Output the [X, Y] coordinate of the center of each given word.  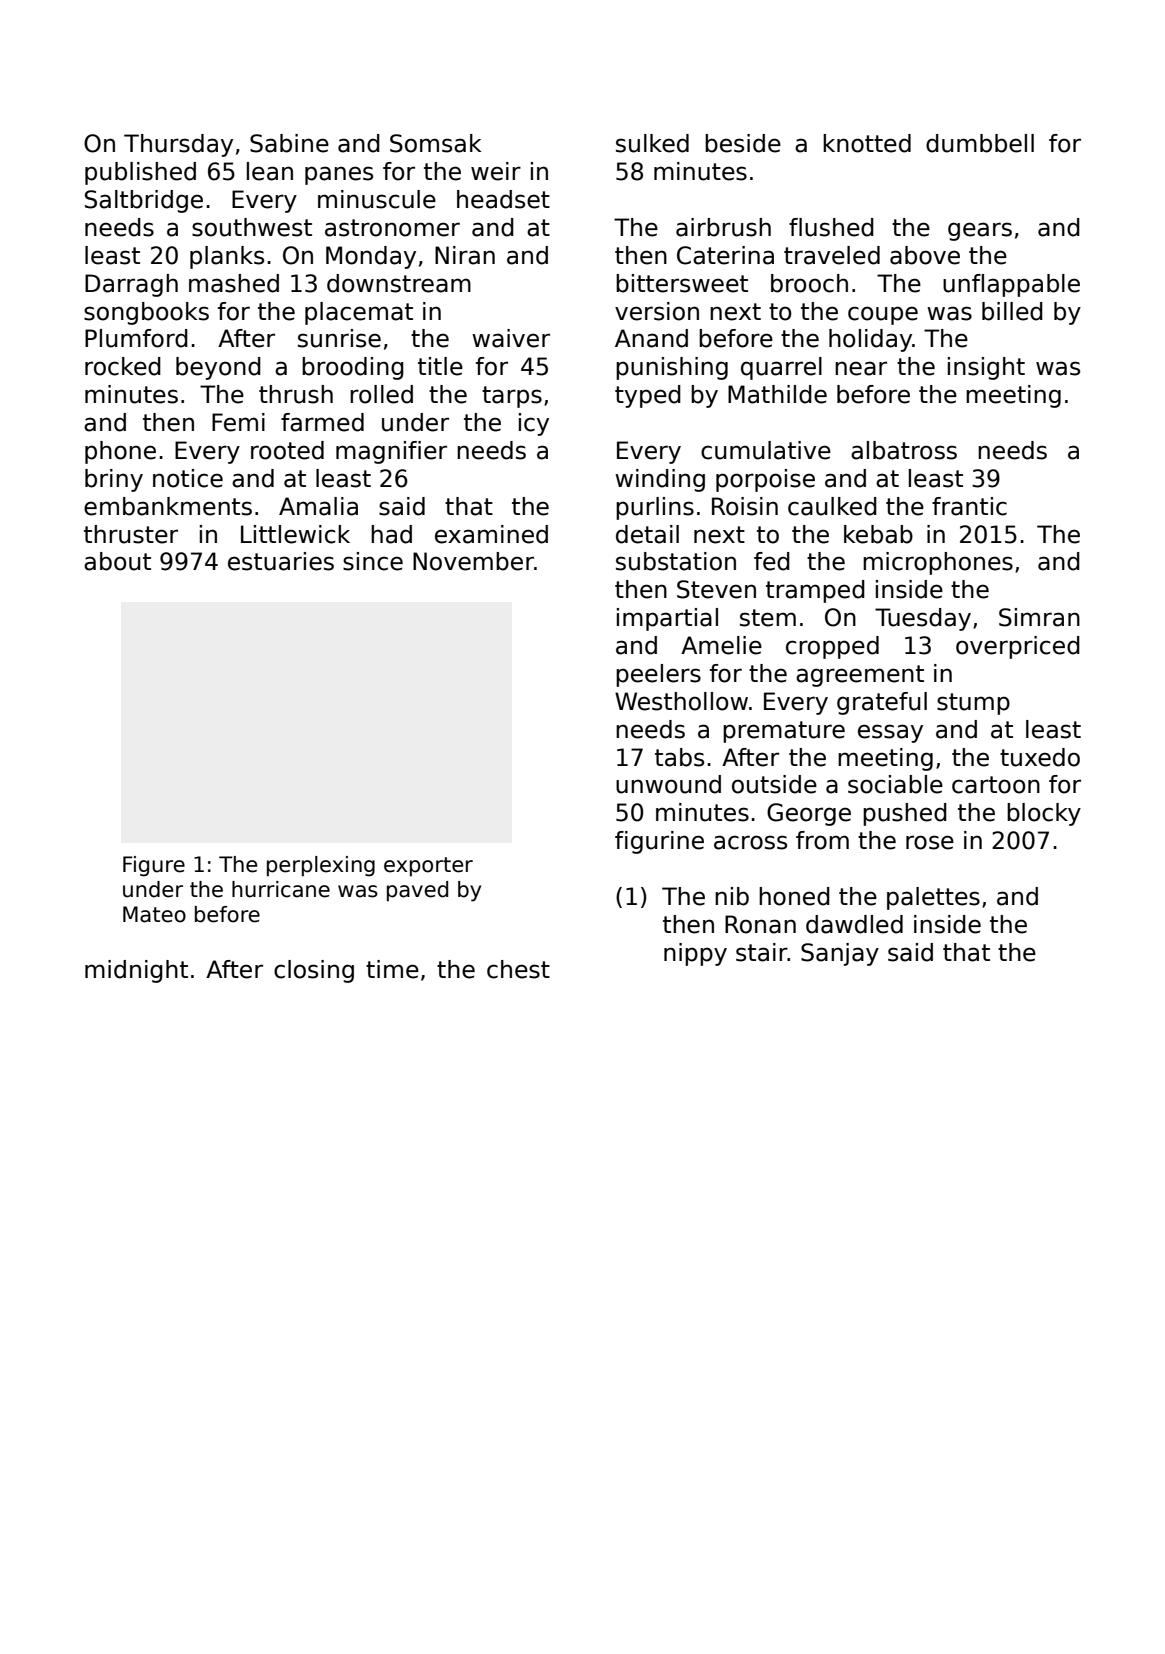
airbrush [723, 227]
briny [114, 480]
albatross [904, 450]
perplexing [321, 866]
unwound [668, 784]
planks [227, 257]
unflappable [1011, 285]
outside [774, 784]
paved [417, 891]
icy [534, 424]
